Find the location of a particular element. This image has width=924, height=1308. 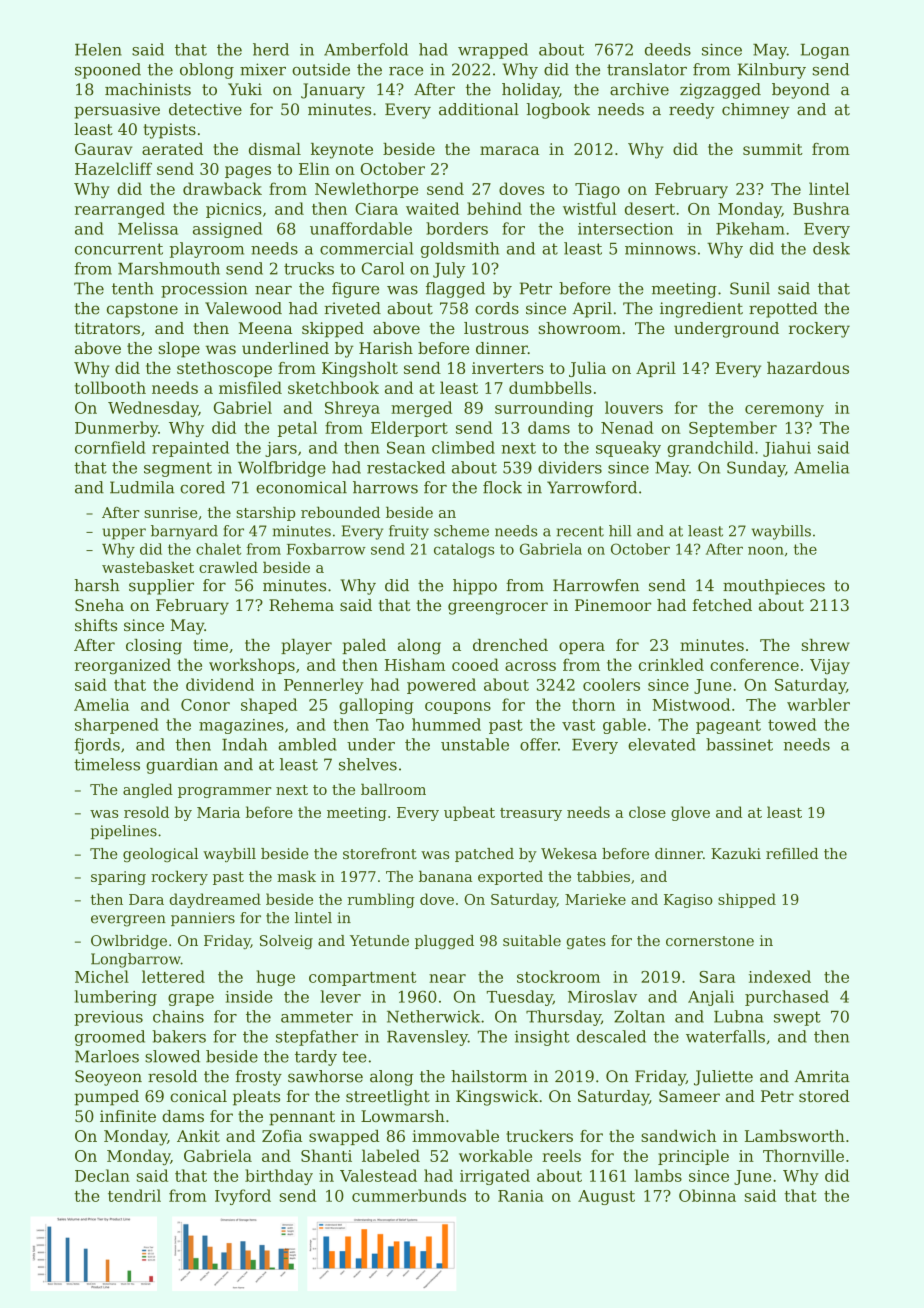

Ivyford is located at coordinates (243, 1197).
